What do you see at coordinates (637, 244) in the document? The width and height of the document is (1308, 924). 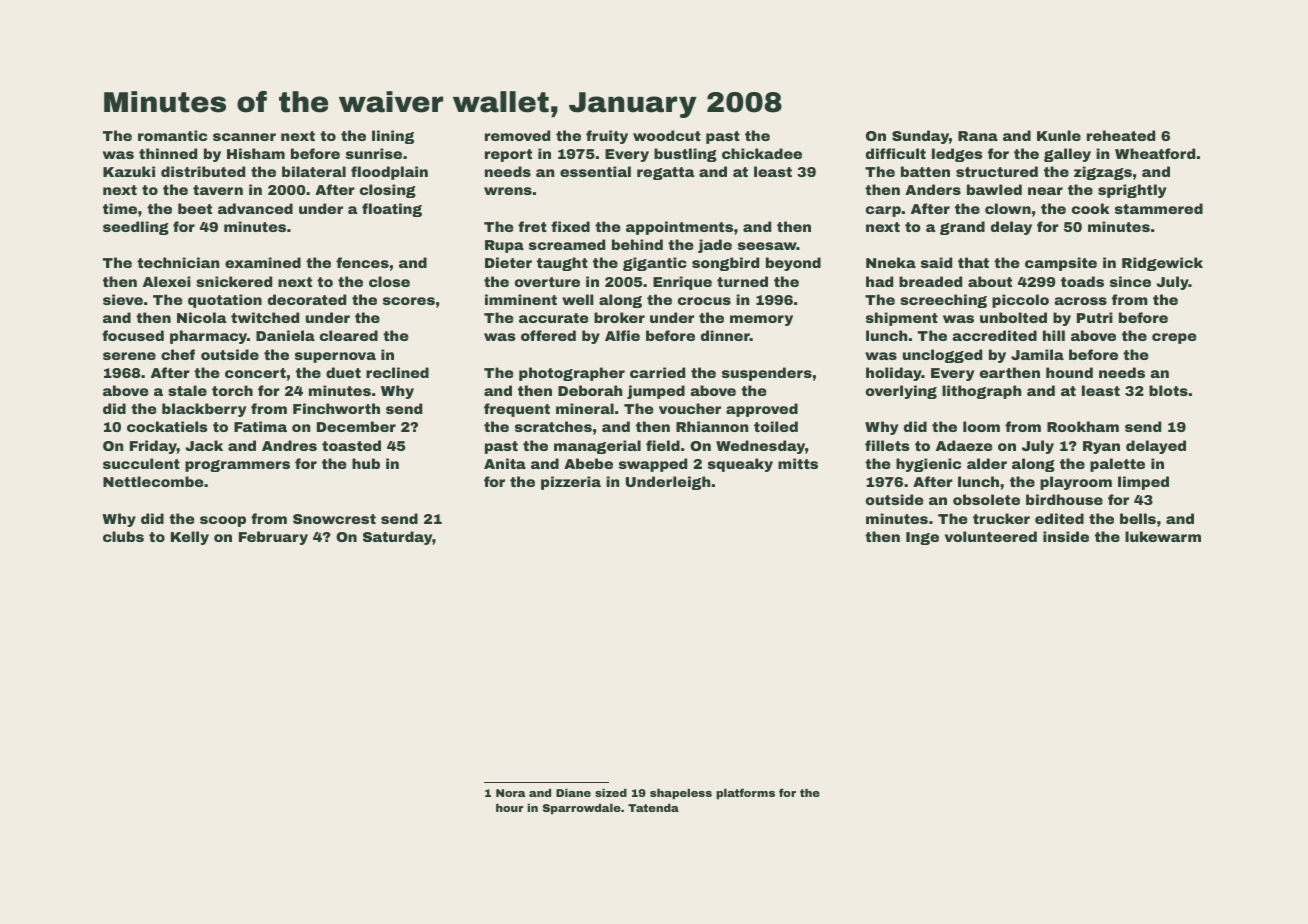 I see `behind` at bounding box center [637, 244].
